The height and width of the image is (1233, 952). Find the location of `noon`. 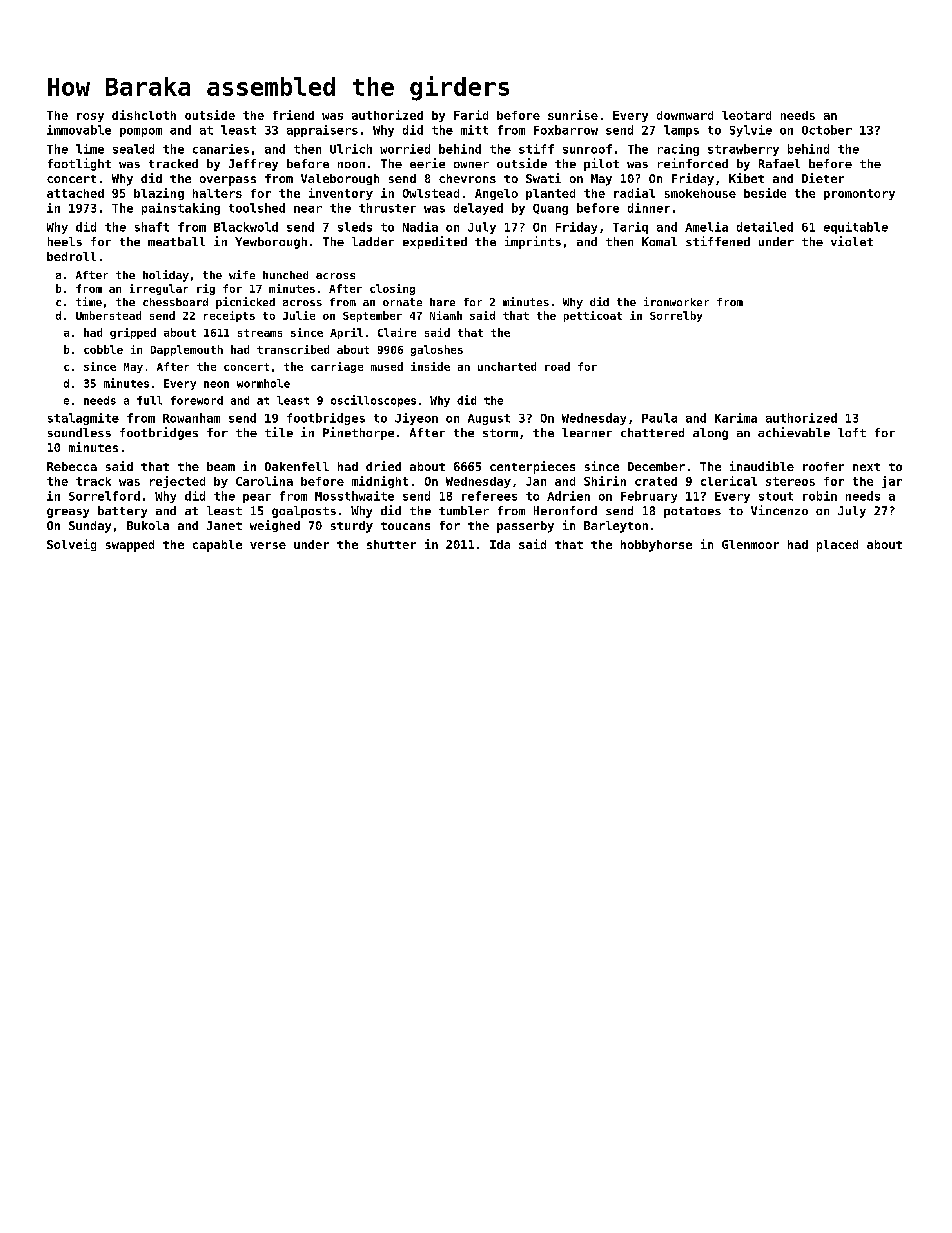

noon is located at coordinates (351, 165).
